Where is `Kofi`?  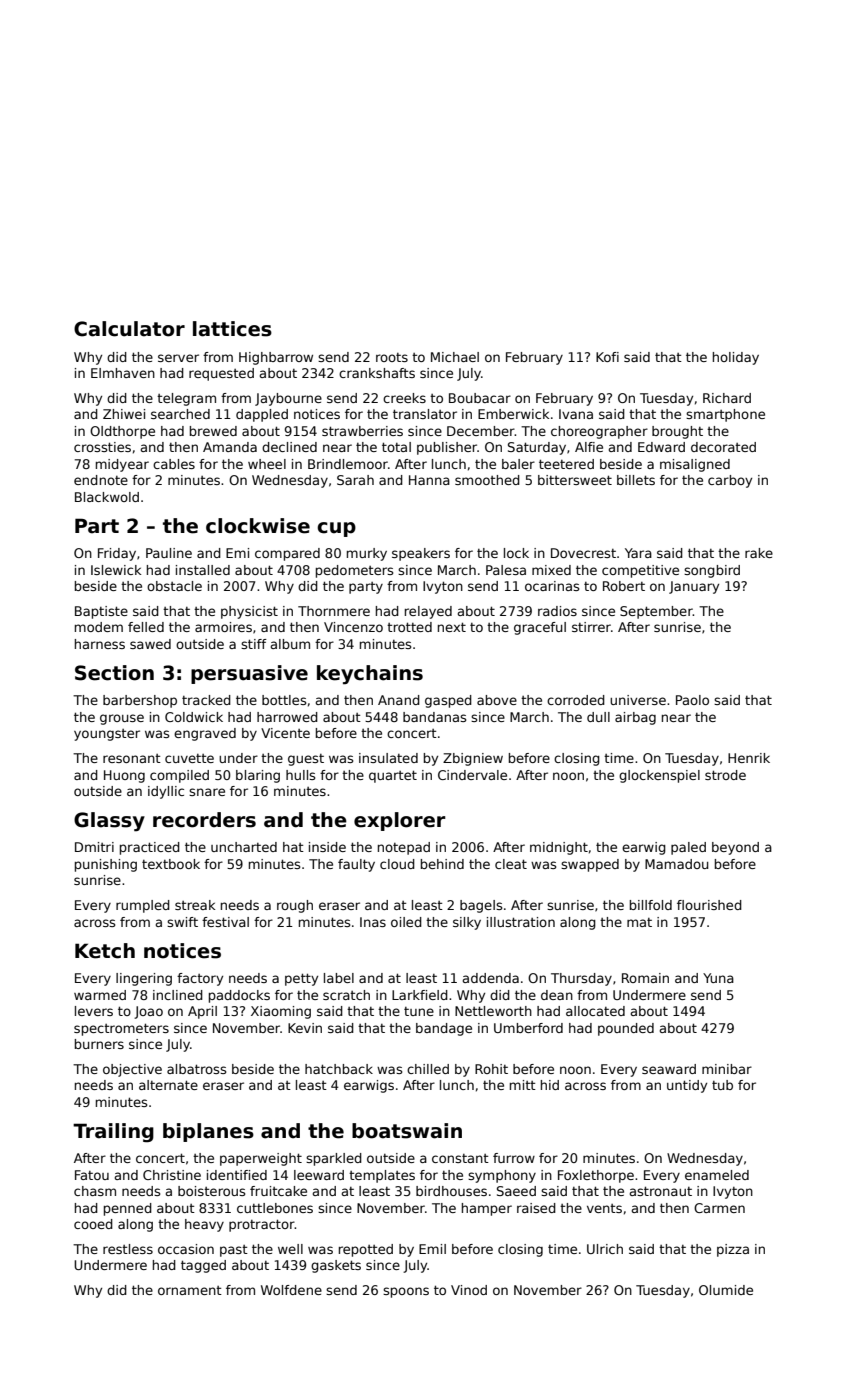
Kofi is located at coordinates (607, 357).
